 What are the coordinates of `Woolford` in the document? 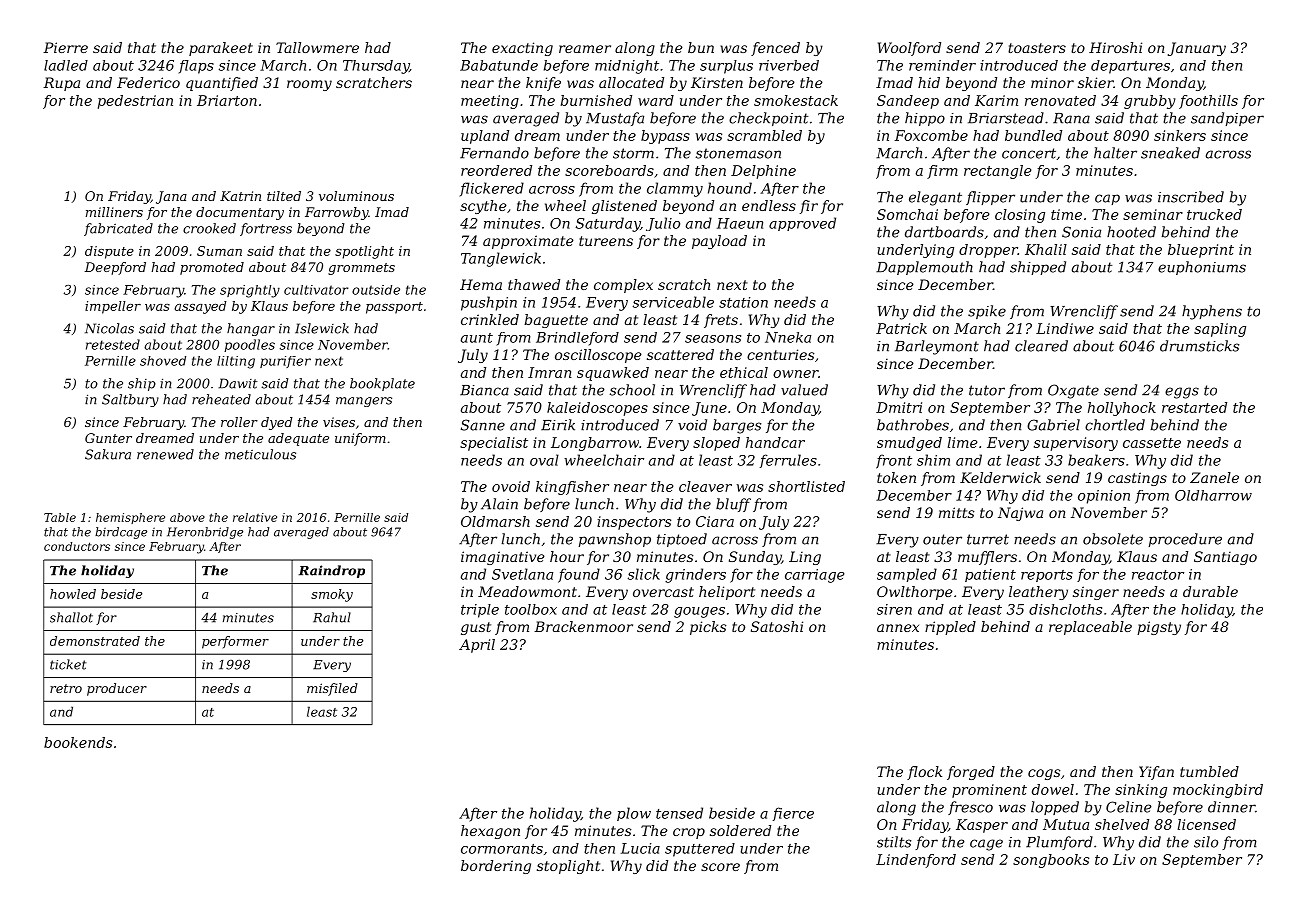 It's located at (909, 49).
